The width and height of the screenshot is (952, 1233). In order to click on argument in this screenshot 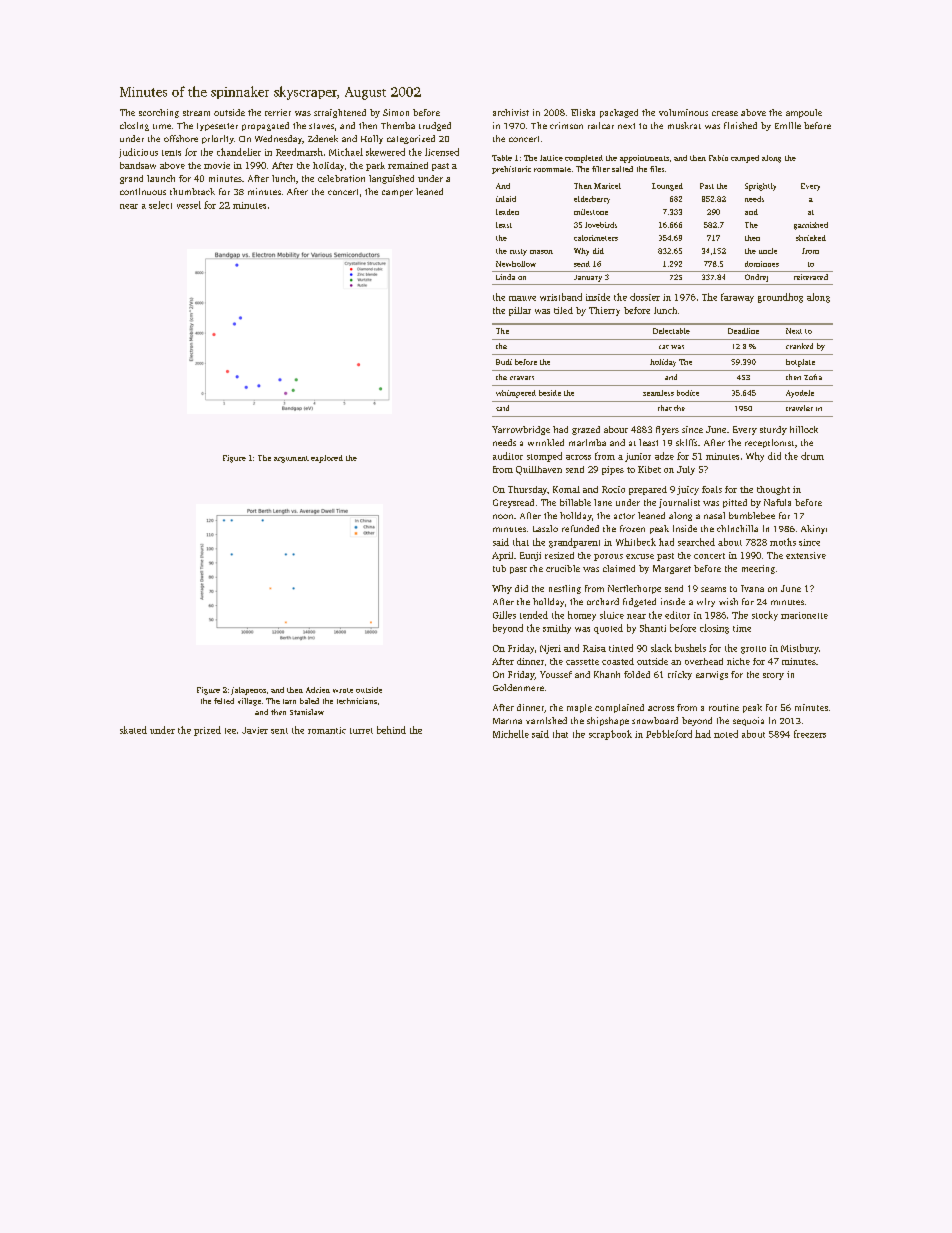, I will do `click(291, 459)`.
